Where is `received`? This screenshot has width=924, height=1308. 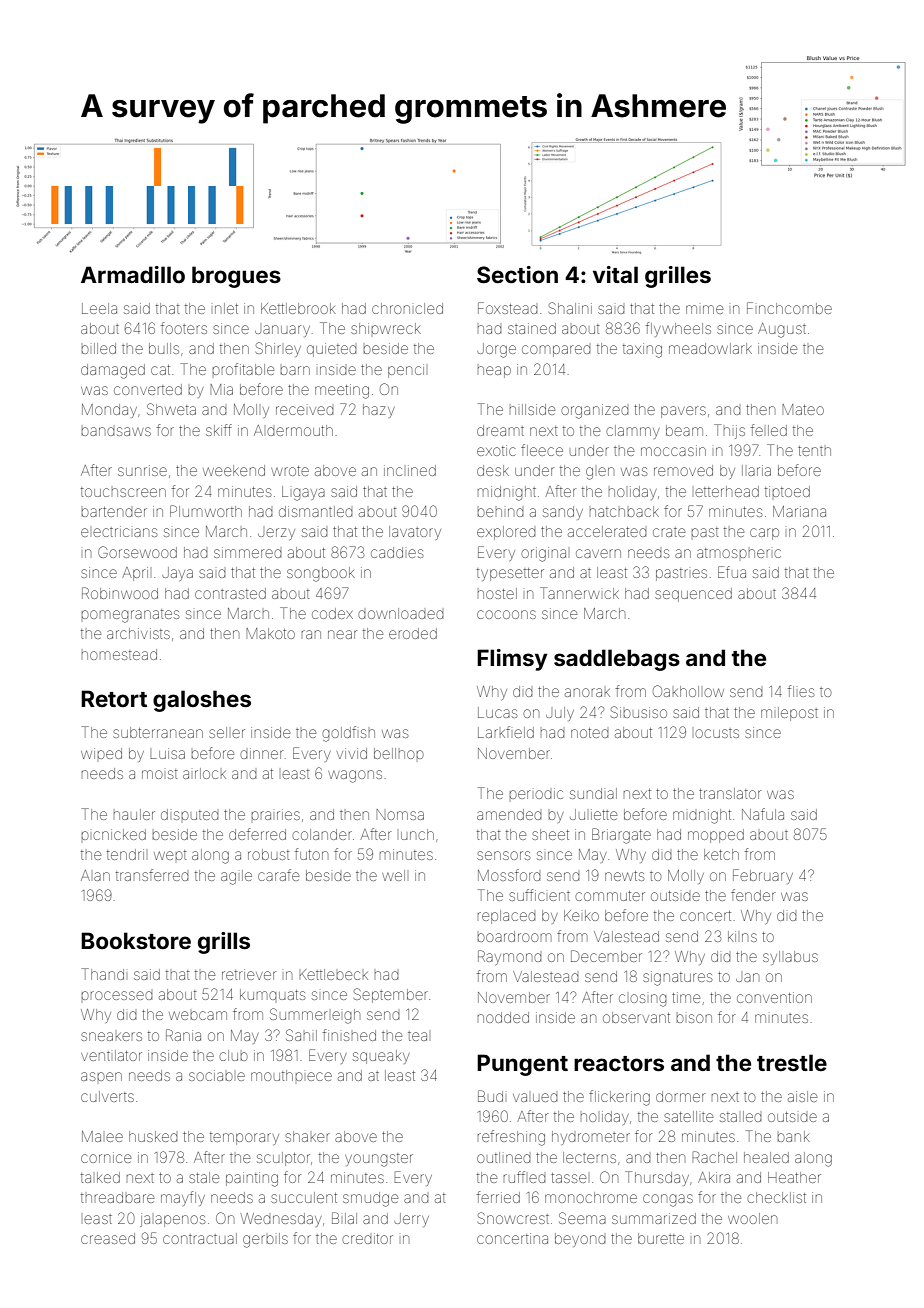
received is located at coordinates (305, 410).
